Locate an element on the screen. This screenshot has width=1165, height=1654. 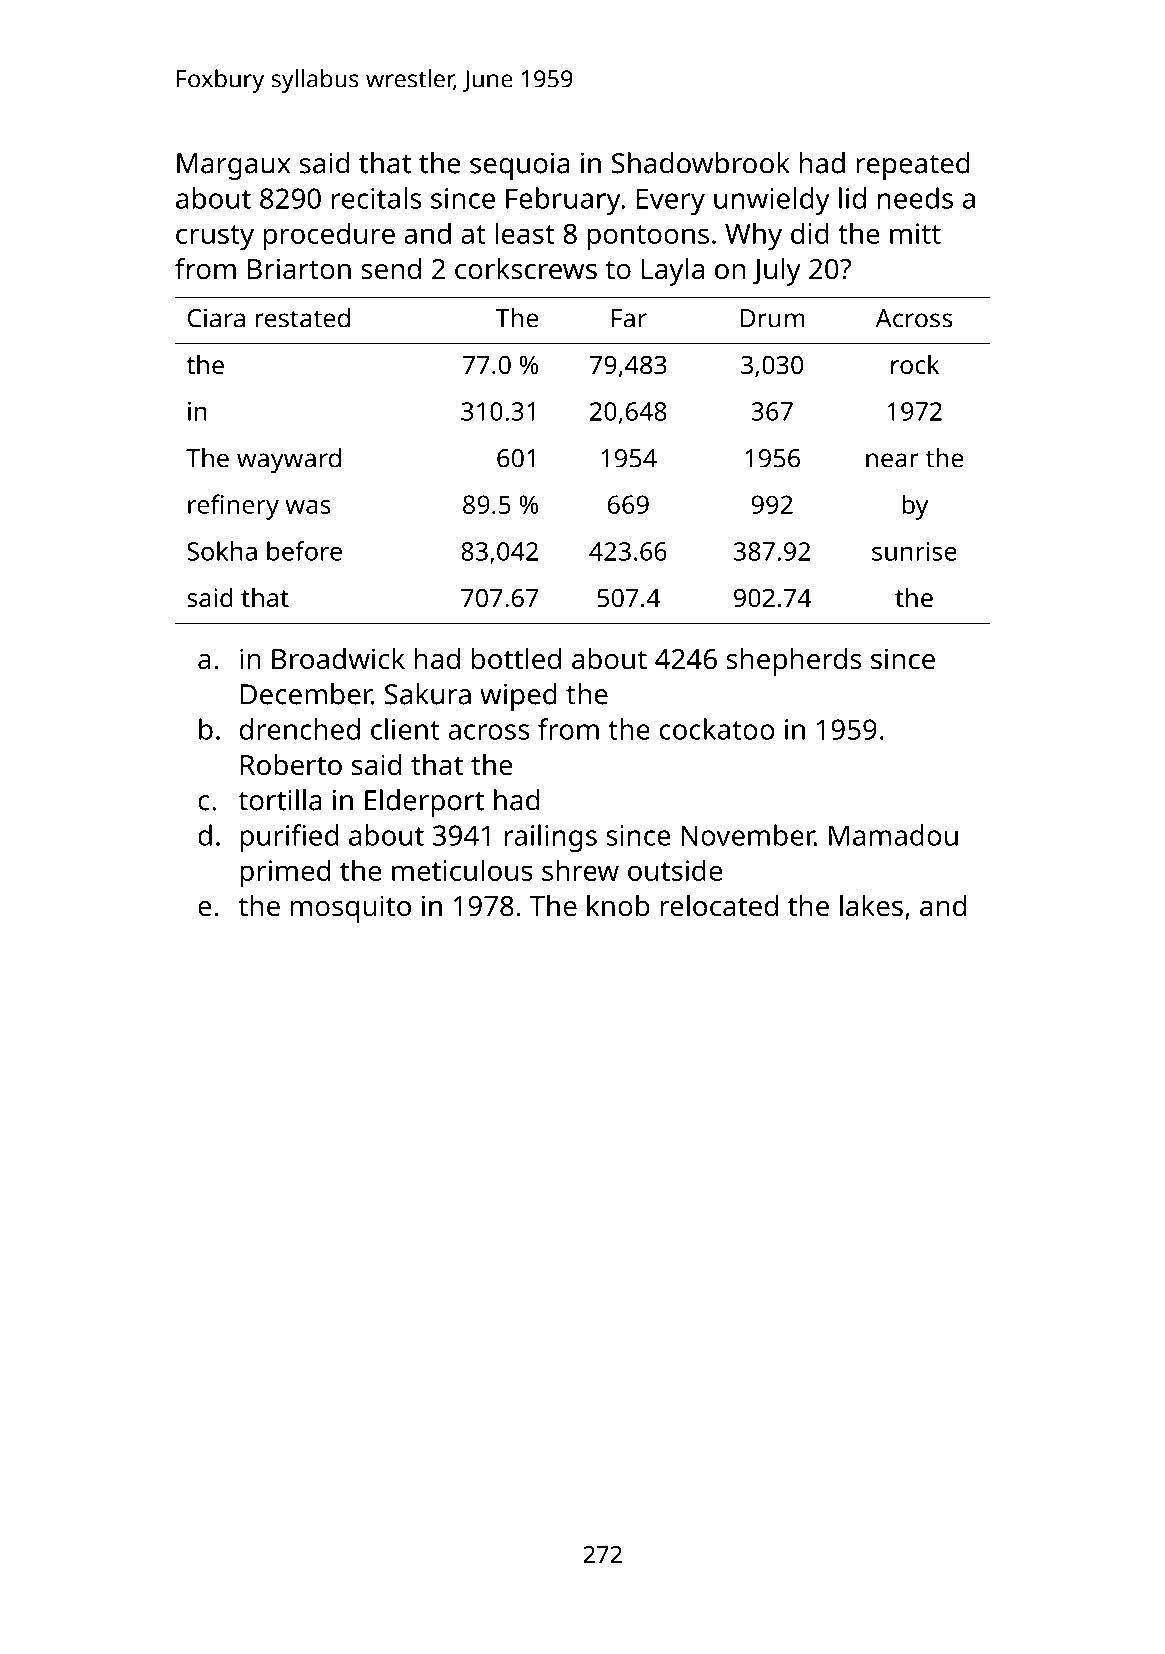
sequoia is located at coordinates (520, 166).
